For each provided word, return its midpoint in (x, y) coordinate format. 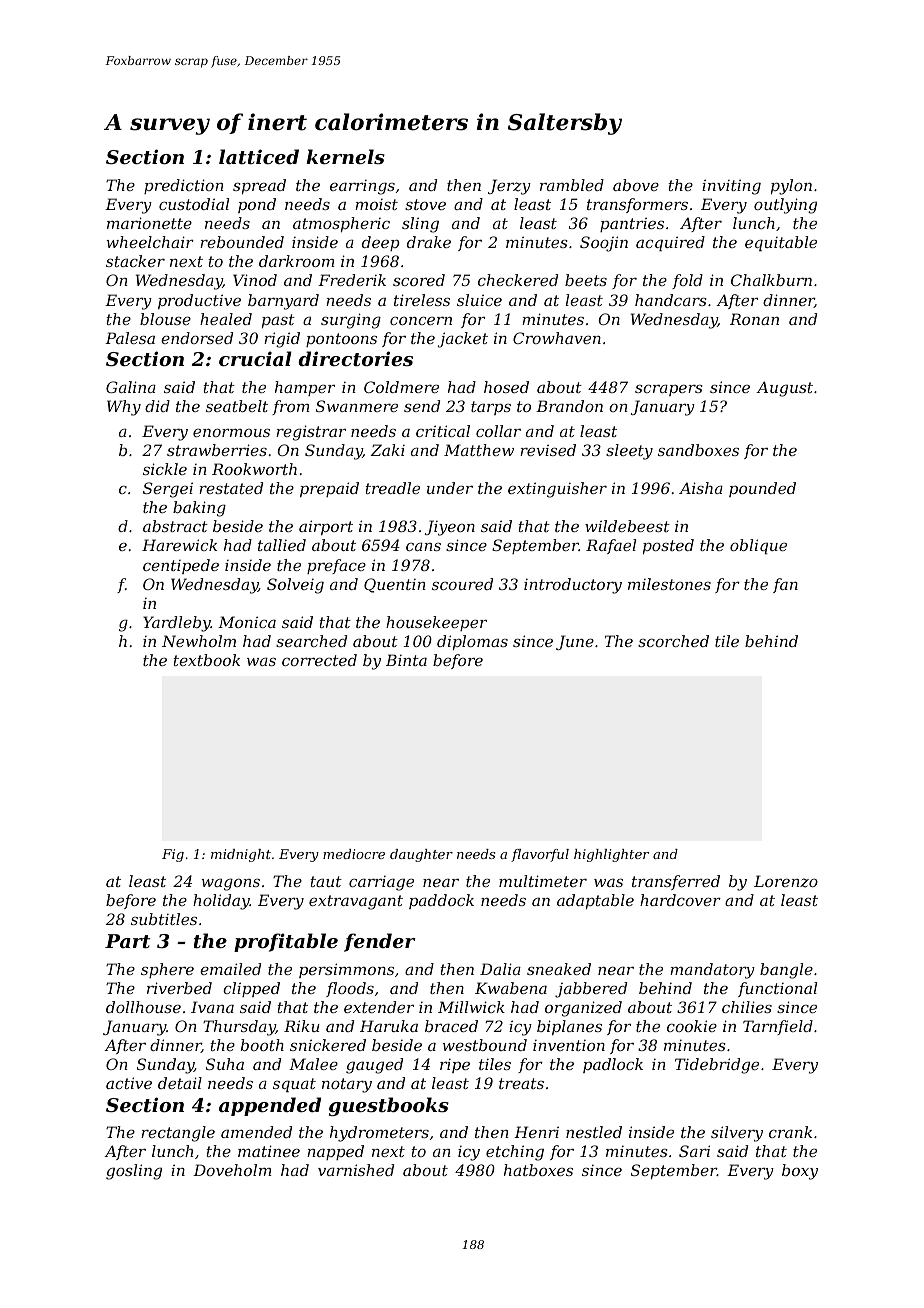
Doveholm (232, 1170)
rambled (572, 185)
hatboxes (538, 1170)
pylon (791, 187)
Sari (694, 1151)
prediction (184, 186)
